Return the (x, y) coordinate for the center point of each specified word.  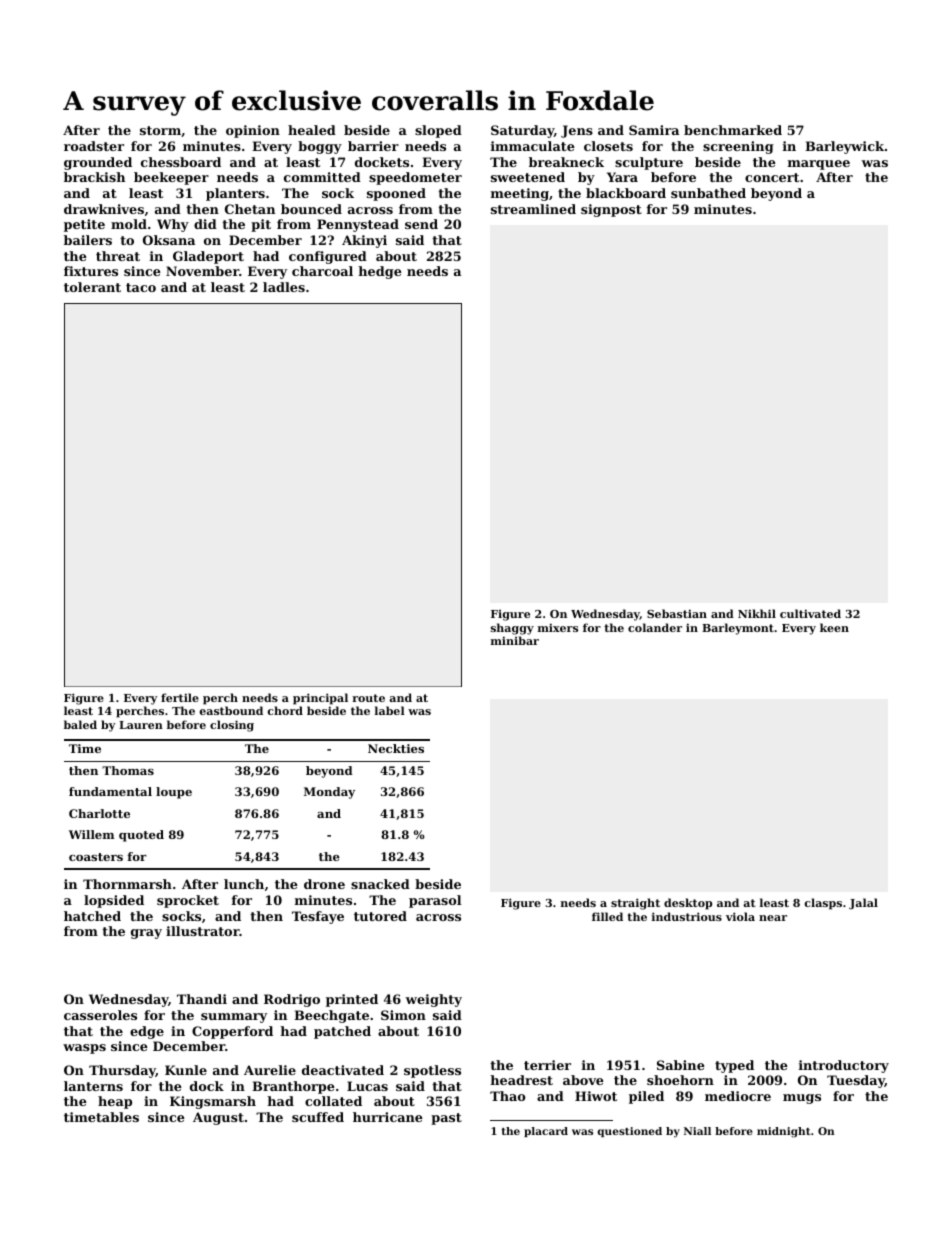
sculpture (649, 163)
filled (607, 916)
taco (141, 287)
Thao (507, 1096)
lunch (244, 884)
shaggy (512, 629)
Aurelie (270, 1070)
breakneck (566, 162)
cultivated (810, 613)
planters (235, 194)
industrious (687, 916)
